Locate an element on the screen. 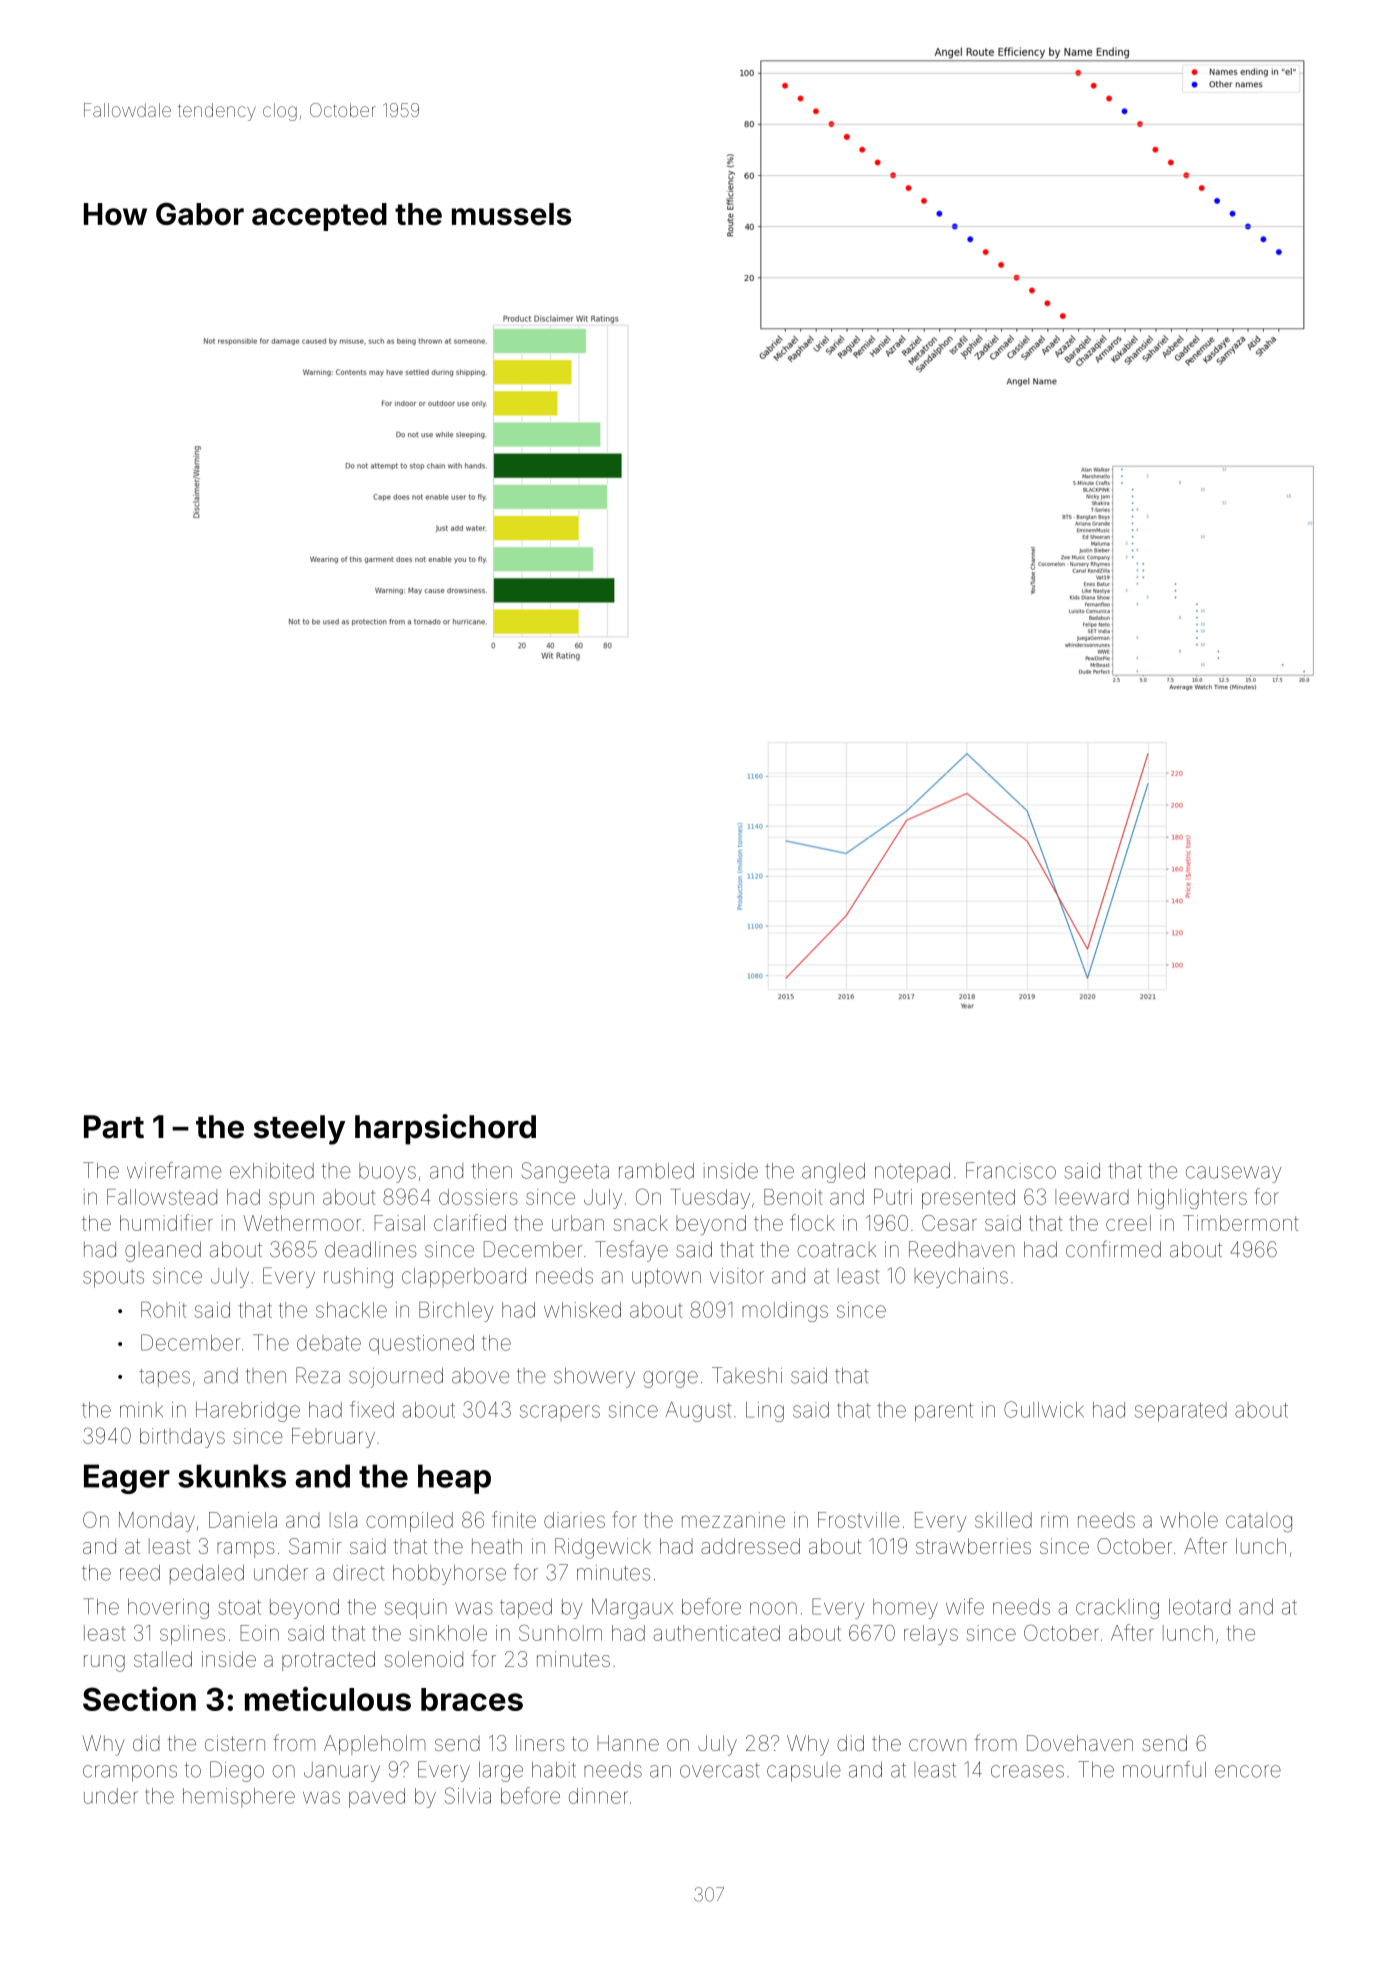 Image resolution: width=1386 pixels, height=1969 pixels. leotard is located at coordinates (1199, 1607).
